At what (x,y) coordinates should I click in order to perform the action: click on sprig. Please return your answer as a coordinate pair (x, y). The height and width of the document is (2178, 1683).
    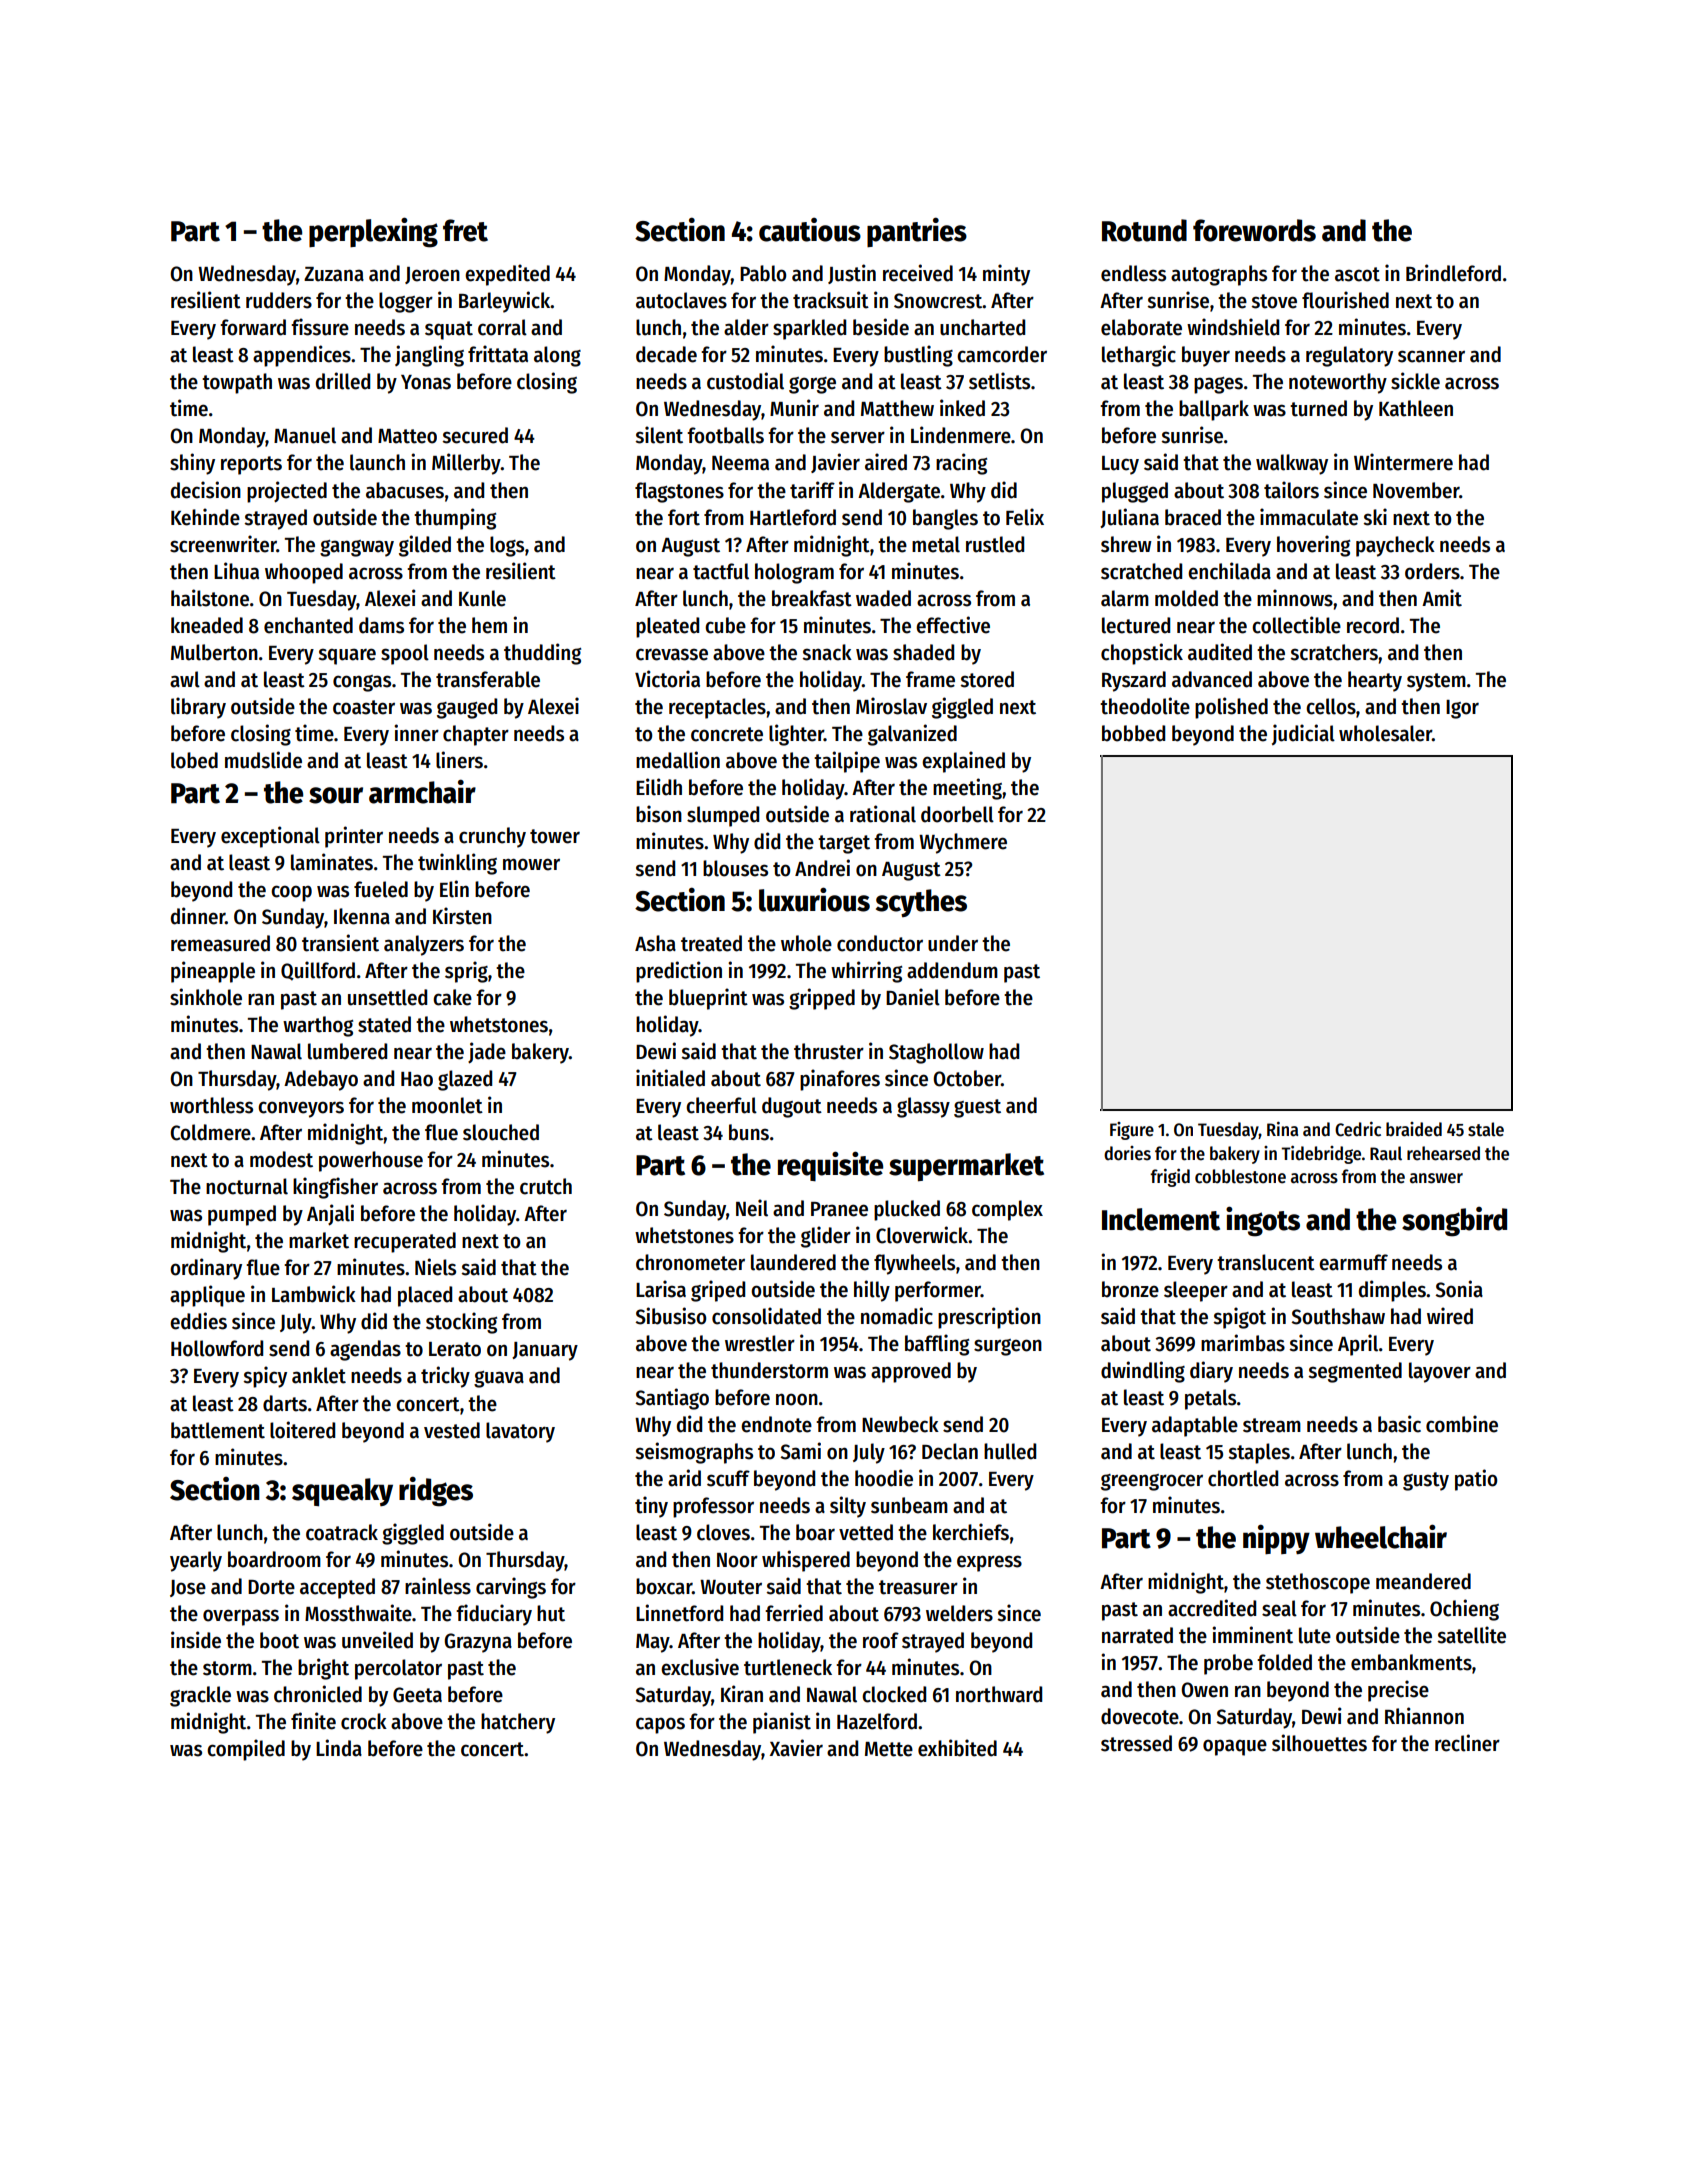
    Looking at the image, I should click on (466, 972).
